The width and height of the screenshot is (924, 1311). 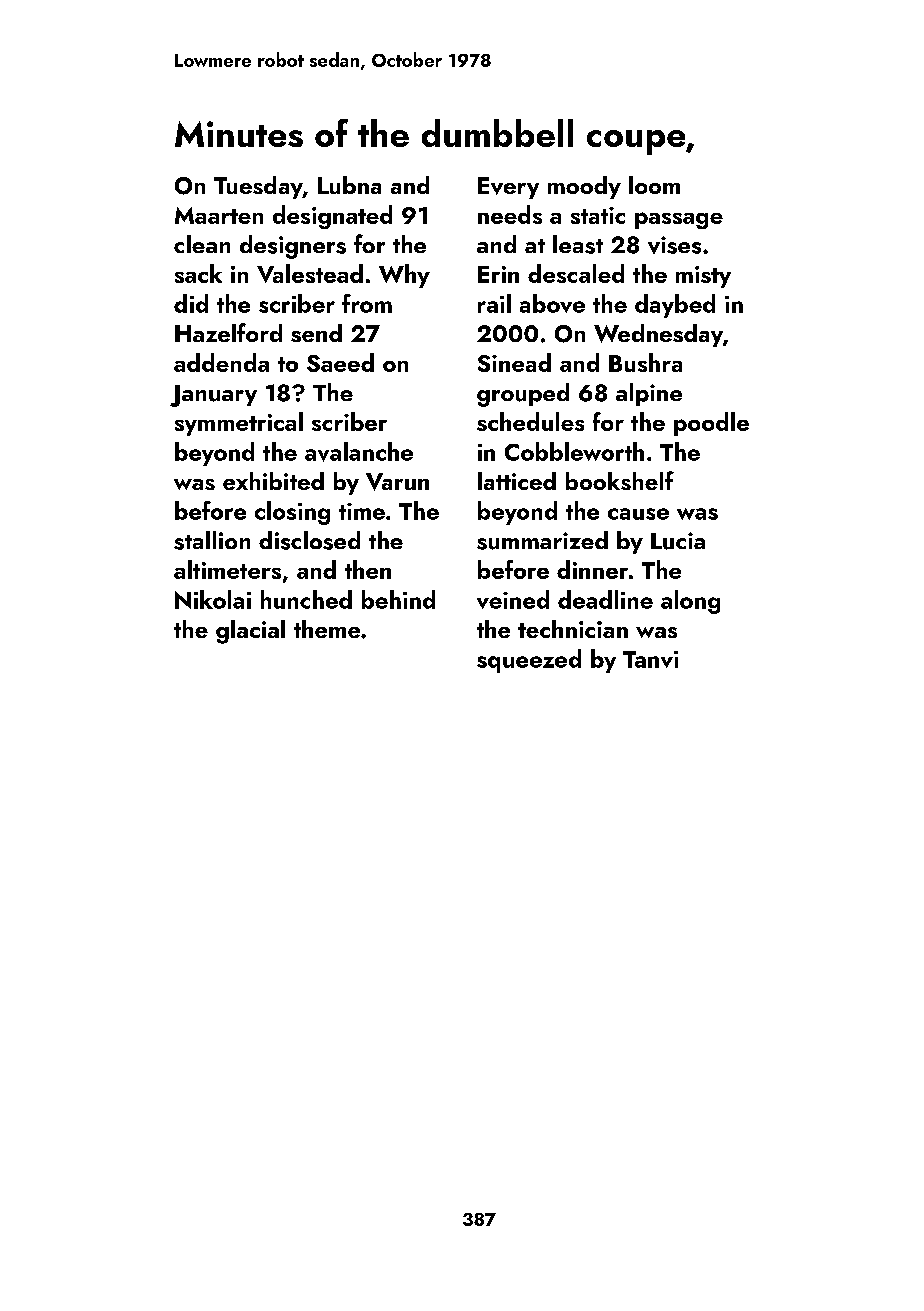 I want to click on Lubna, so click(x=349, y=185).
